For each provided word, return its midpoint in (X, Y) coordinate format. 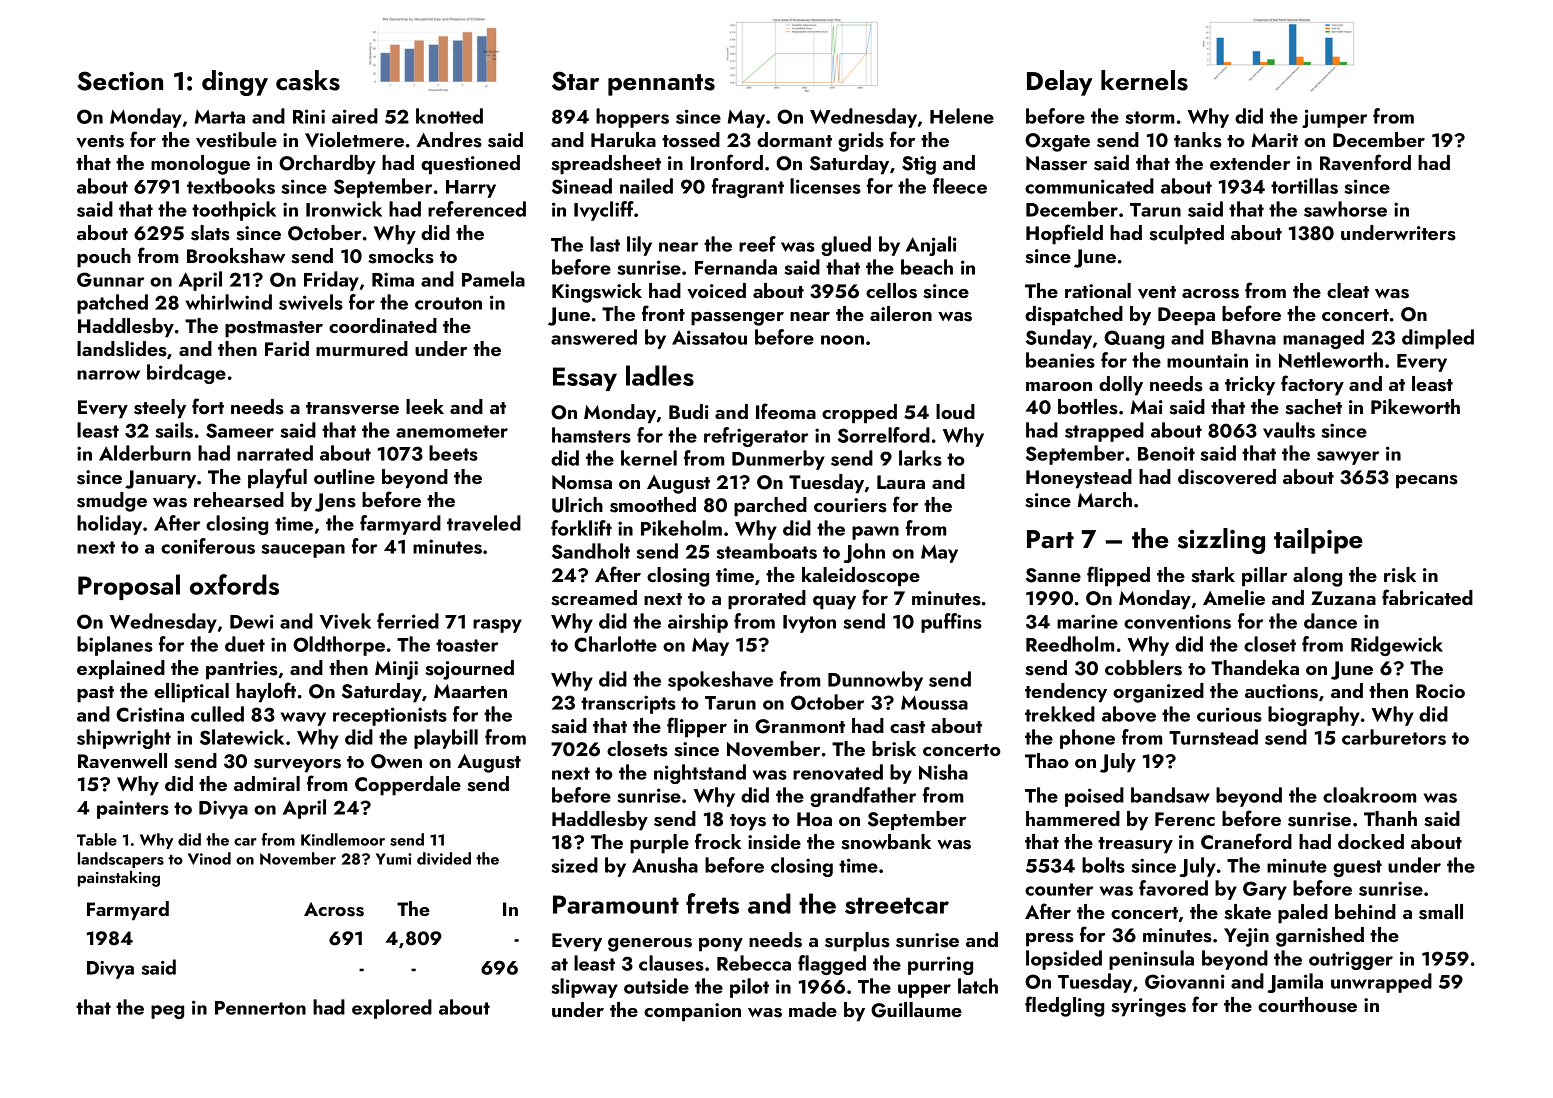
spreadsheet (606, 165)
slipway (585, 988)
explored (392, 1009)
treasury (1135, 845)
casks (308, 80)
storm (1150, 117)
